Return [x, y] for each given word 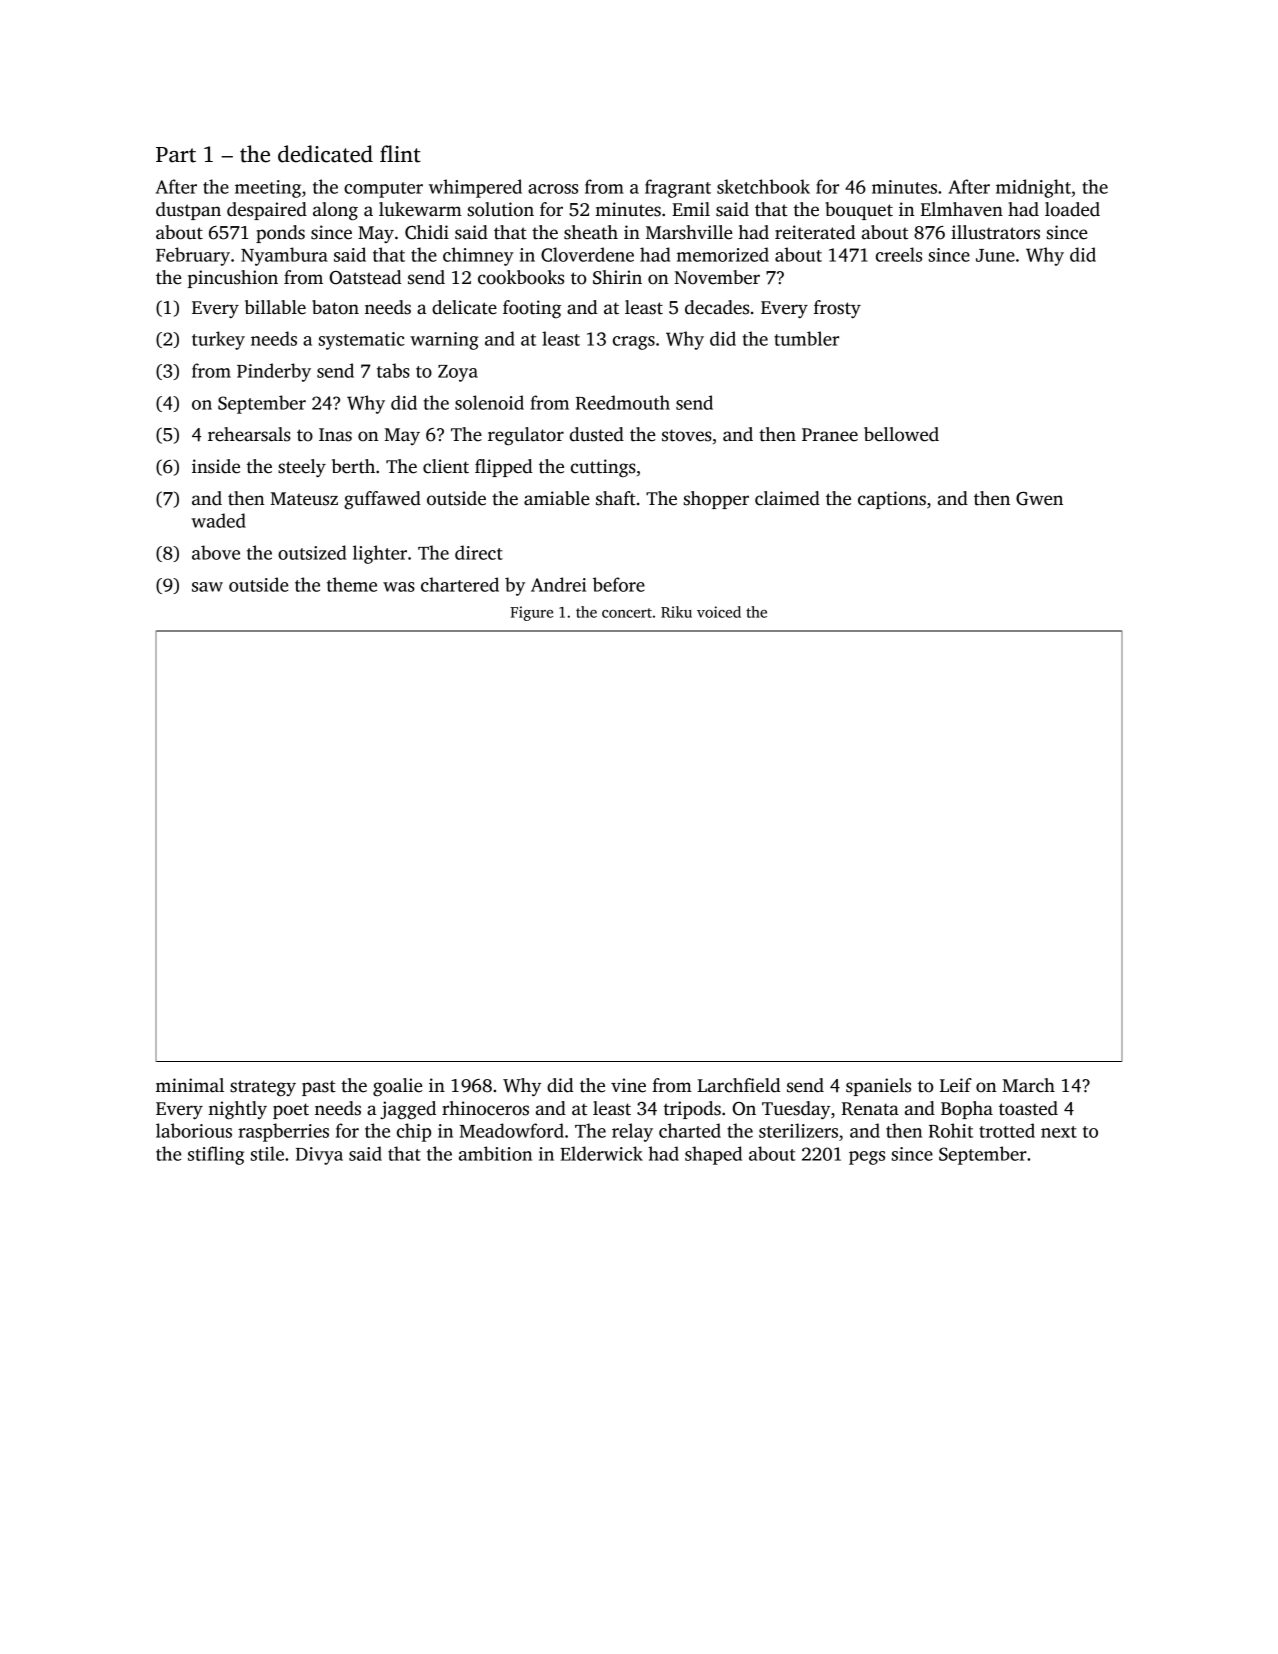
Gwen [1039, 499]
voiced [719, 612]
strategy [263, 1088]
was [399, 587]
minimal [190, 1085]
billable [275, 307]
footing [532, 309]
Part [176, 155]
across [553, 189]
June [995, 255]
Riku [676, 612]
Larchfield [738, 1085]
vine [628, 1085]
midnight [1033, 188]
